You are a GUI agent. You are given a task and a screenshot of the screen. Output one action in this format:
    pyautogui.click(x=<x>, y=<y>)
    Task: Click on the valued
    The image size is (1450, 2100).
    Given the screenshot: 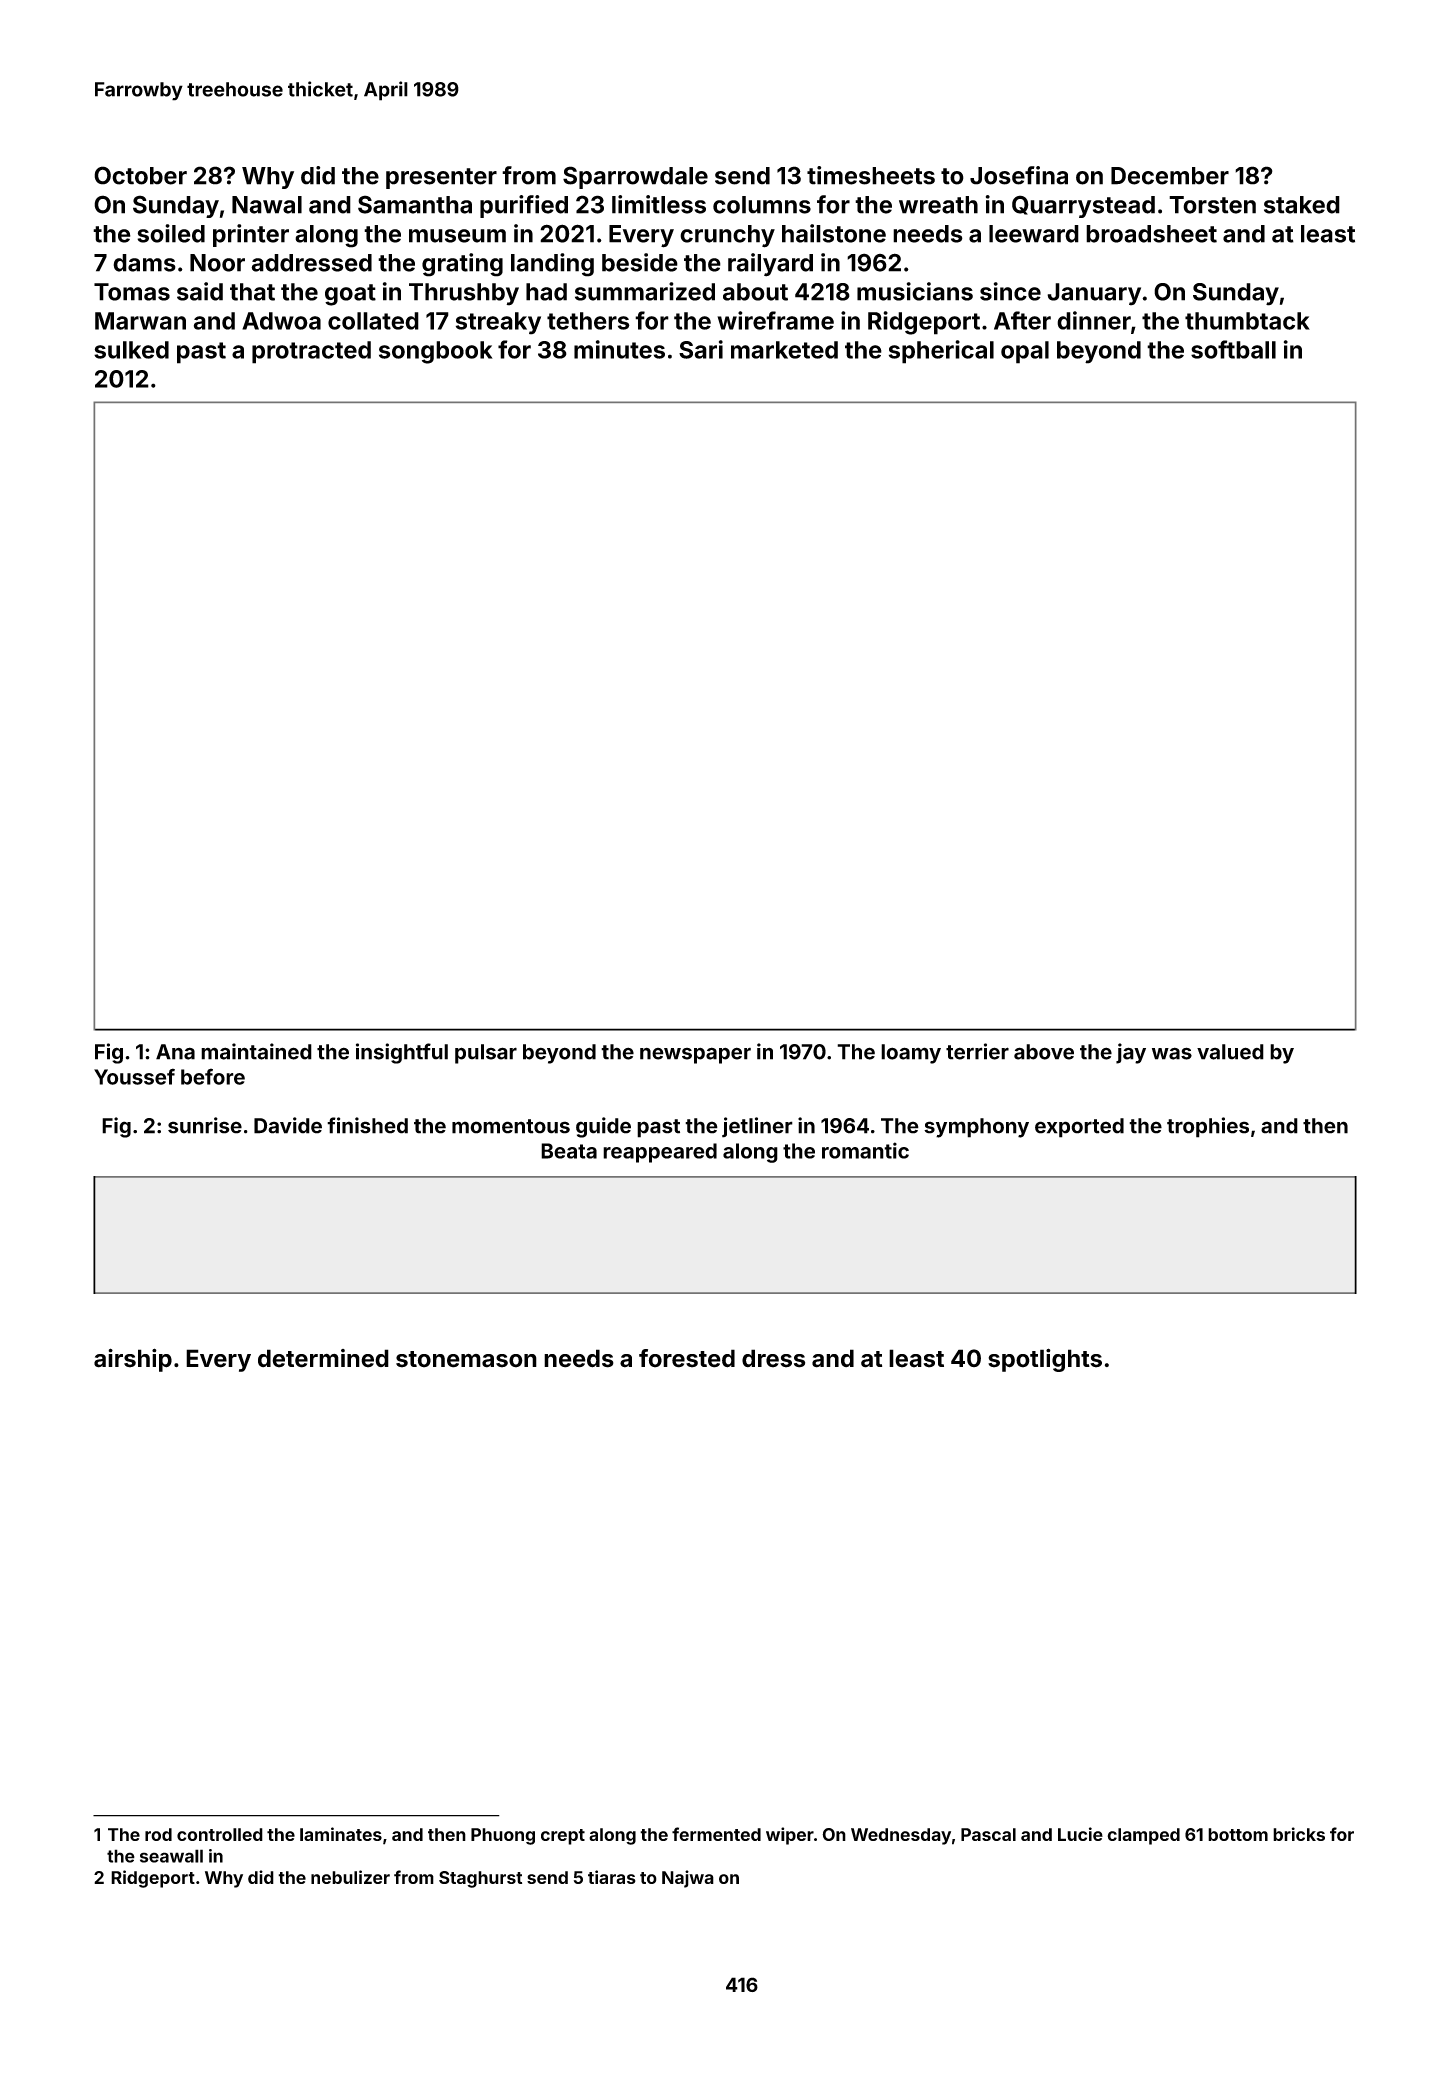 What is the action you would take?
    pyautogui.click(x=1230, y=1052)
